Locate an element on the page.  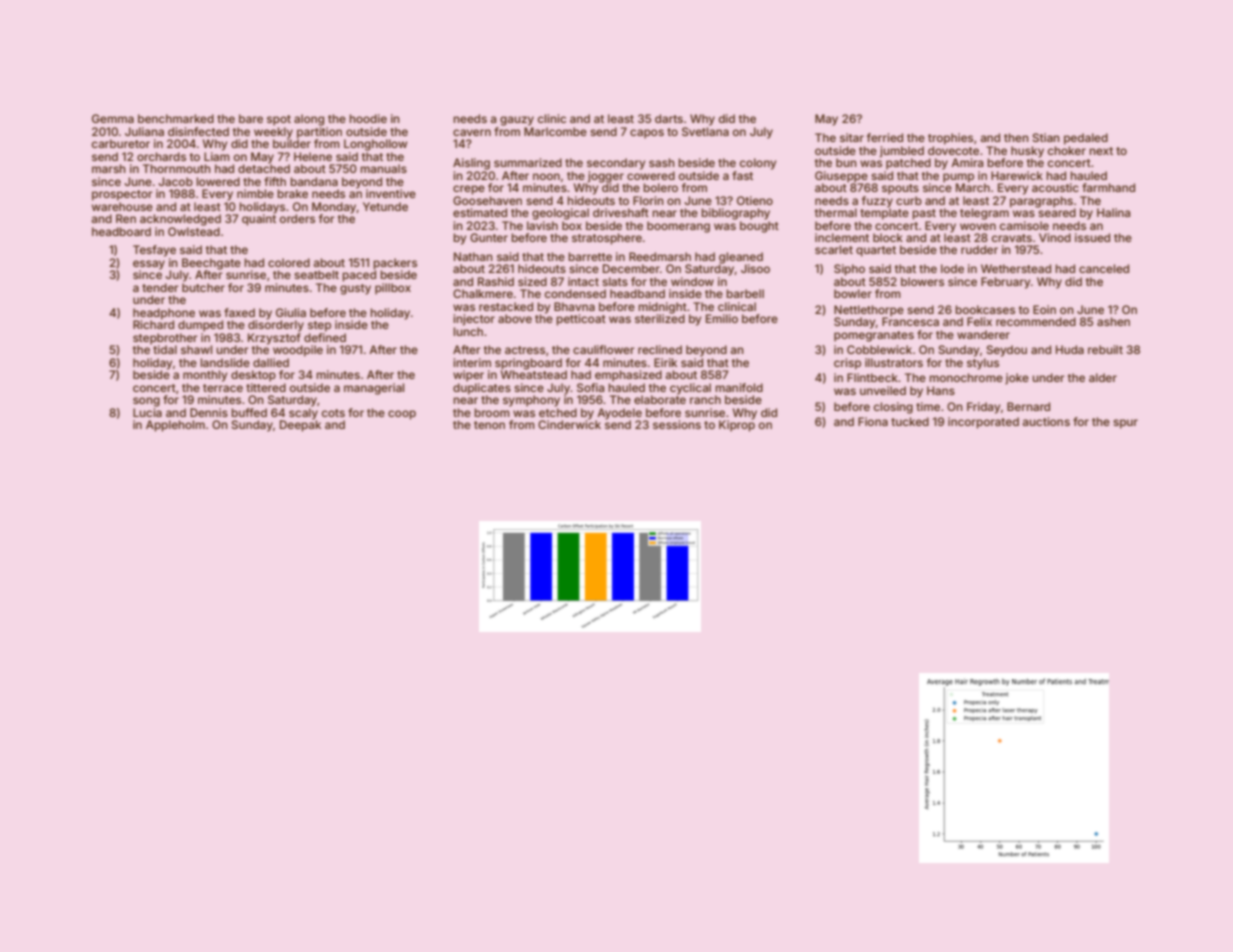
gleaned is located at coordinates (741, 258).
